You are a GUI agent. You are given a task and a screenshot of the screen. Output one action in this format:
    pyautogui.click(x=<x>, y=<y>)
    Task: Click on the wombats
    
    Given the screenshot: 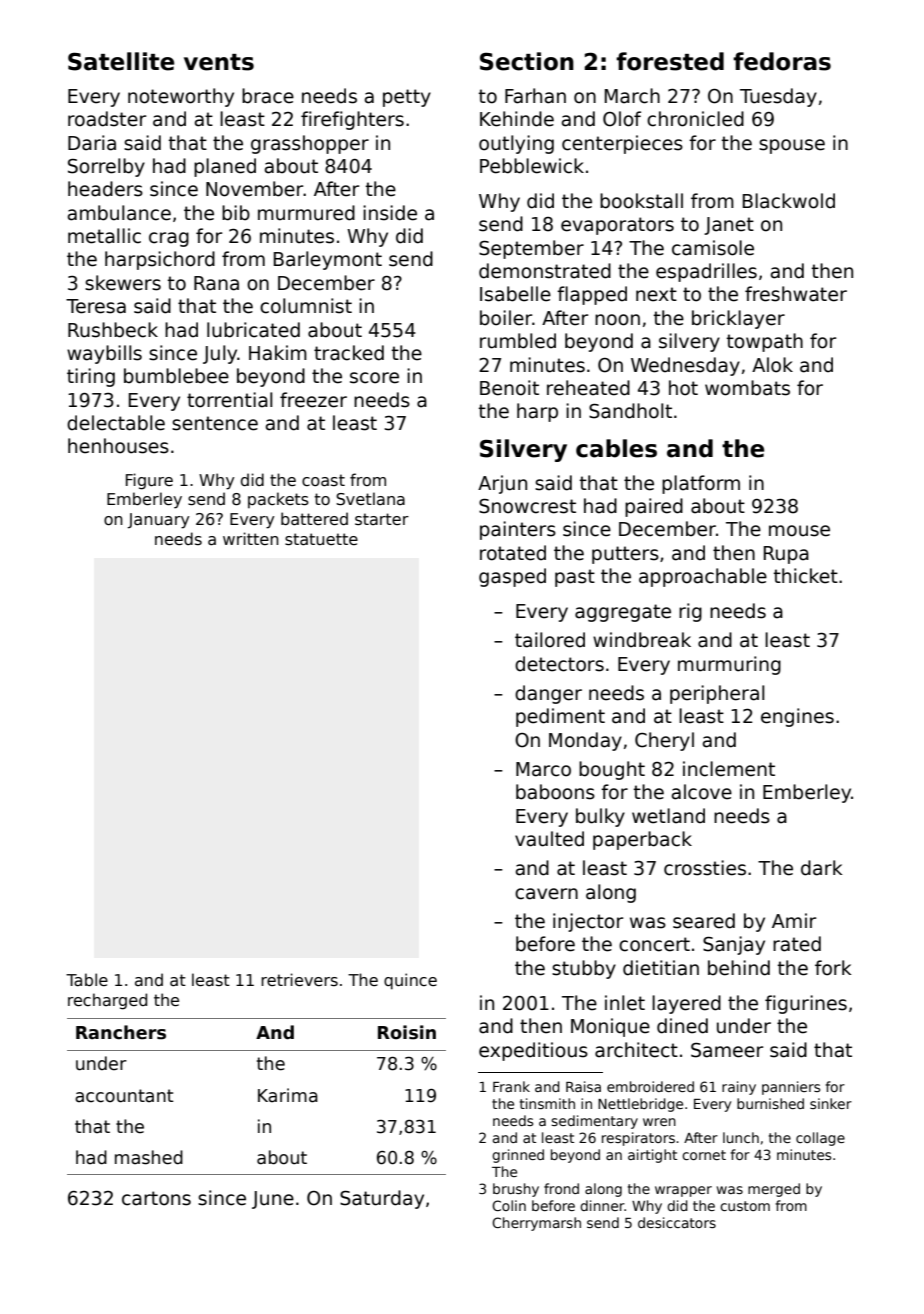 What is the action you would take?
    pyautogui.click(x=747, y=388)
